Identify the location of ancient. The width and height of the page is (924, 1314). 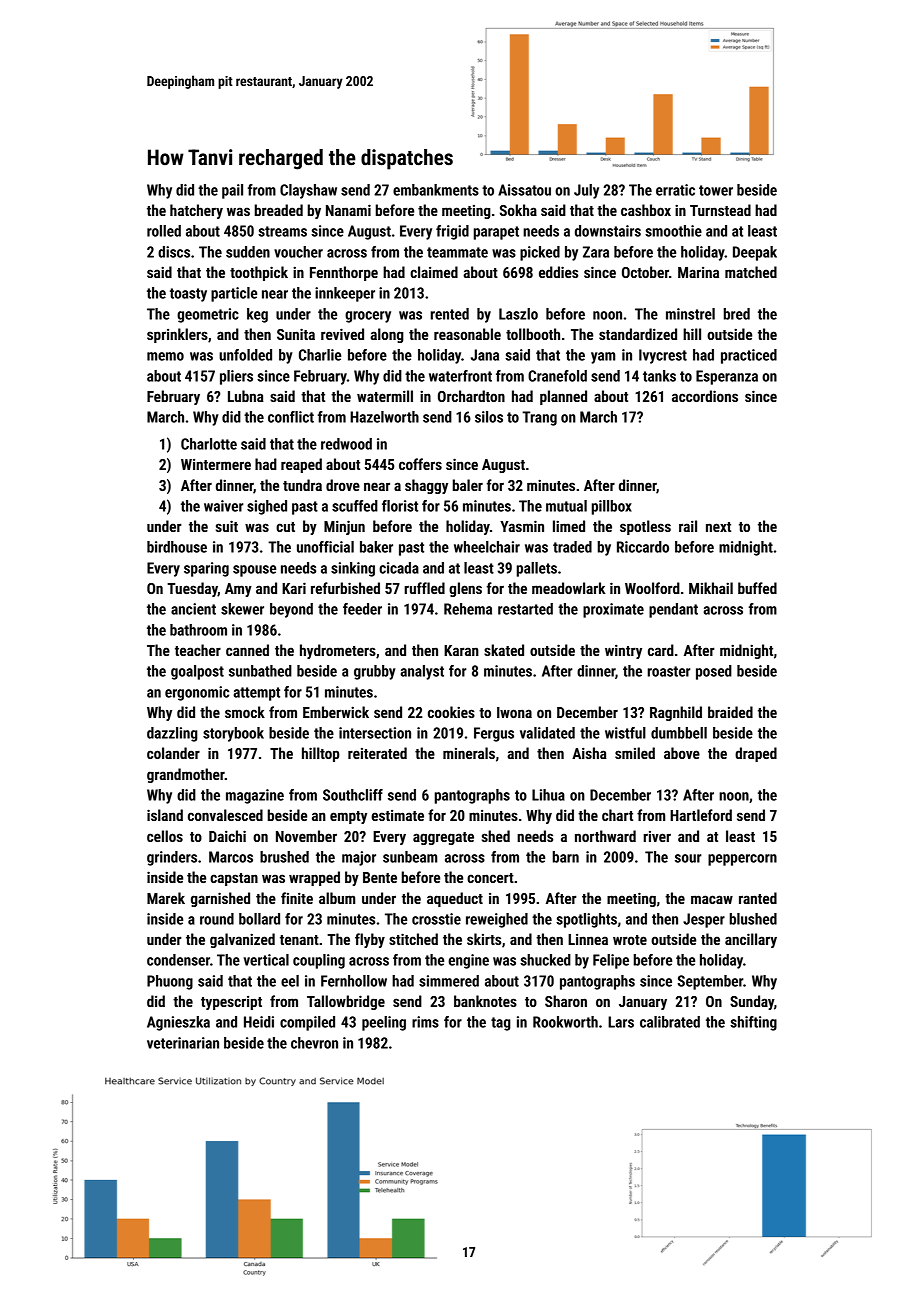
(193, 609).
